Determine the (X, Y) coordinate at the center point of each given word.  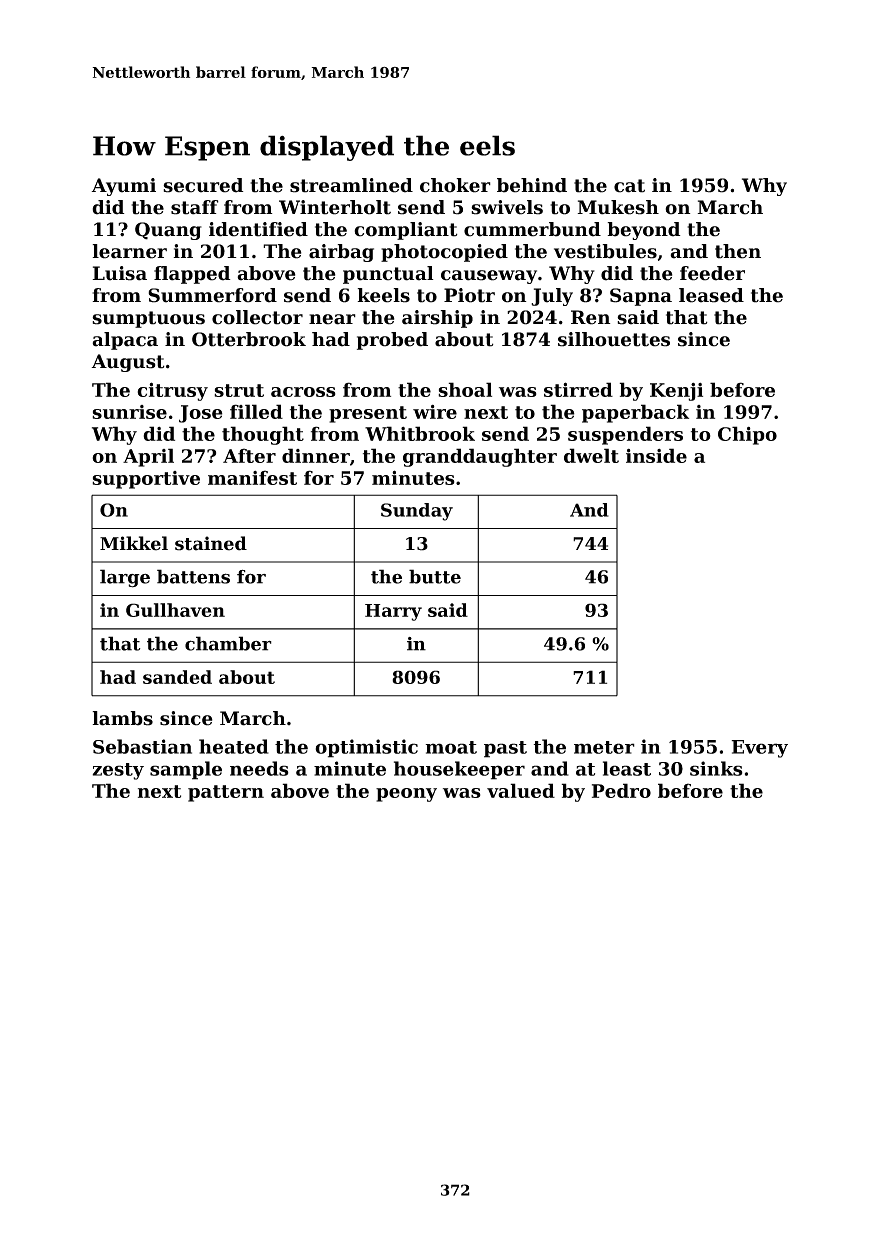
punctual (388, 275)
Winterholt (335, 207)
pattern (226, 793)
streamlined (351, 185)
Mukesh (618, 207)
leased (711, 295)
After (249, 455)
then (738, 251)
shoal (465, 389)
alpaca (125, 341)
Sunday (417, 512)
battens (193, 576)
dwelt (591, 455)
